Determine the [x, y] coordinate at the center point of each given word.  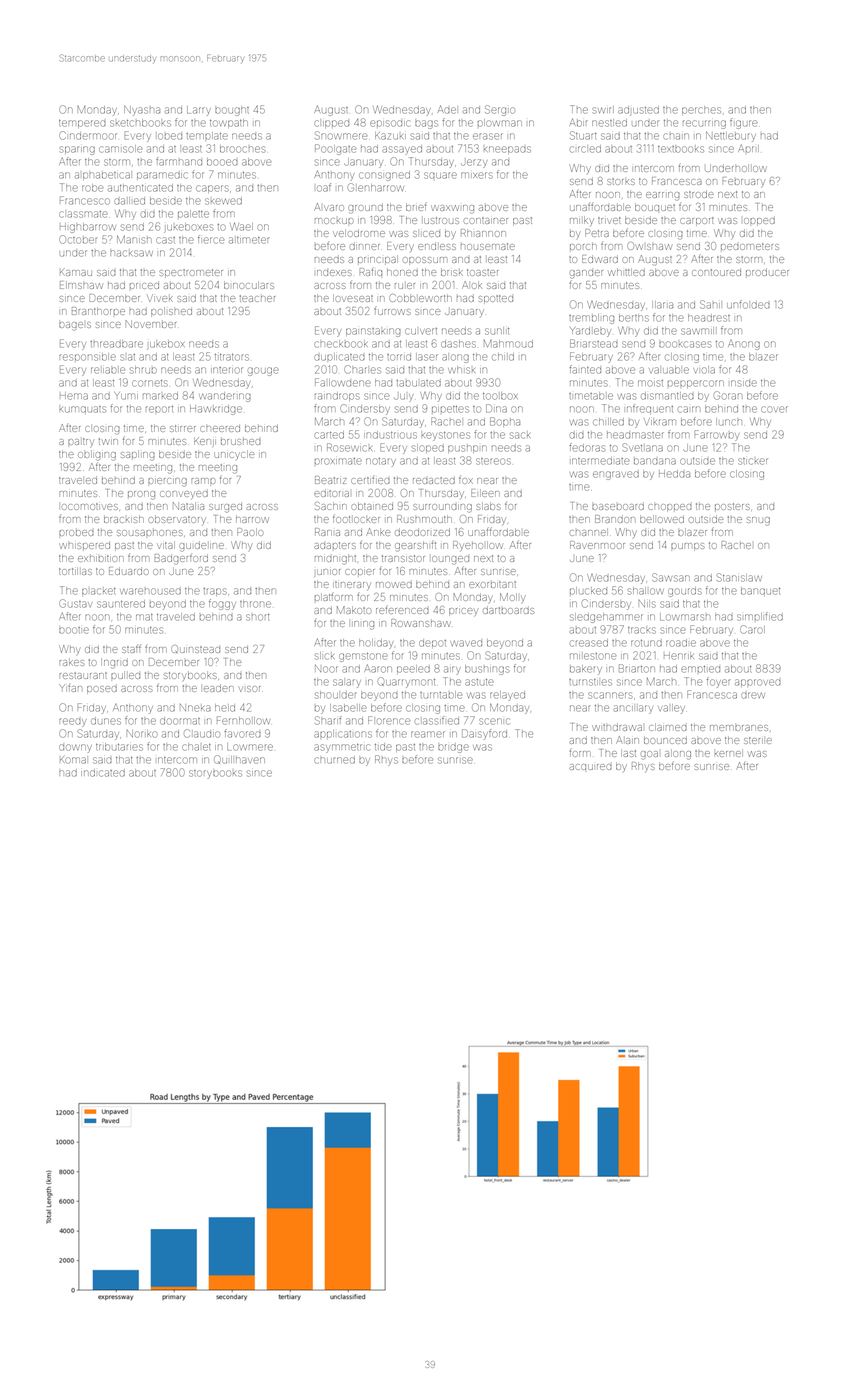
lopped [759, 222]
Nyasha [142, 111]
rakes [72, 663]
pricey [463, 612]
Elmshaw [81, 285]
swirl [603, 110]
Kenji [204, 441]
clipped [332, 124]
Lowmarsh [685, 617]
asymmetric [341, 748]
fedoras [586, 447]
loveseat [353, 298]
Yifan [70, 688]
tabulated [418, 383]
